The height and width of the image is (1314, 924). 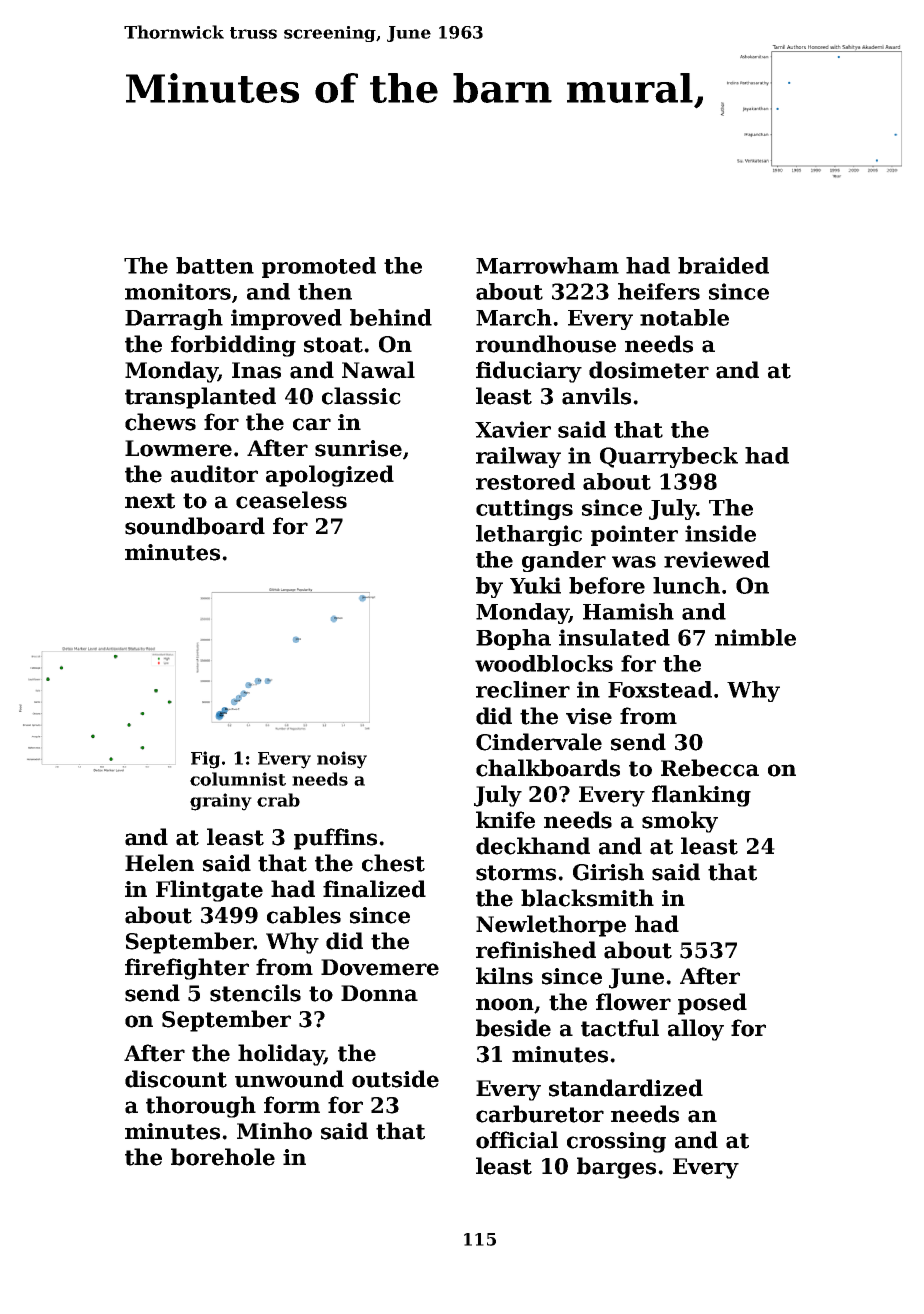 What do you see at coordinates (546, 344) in the image?
I see `roundhouse` at bounding box center [546, 344].
